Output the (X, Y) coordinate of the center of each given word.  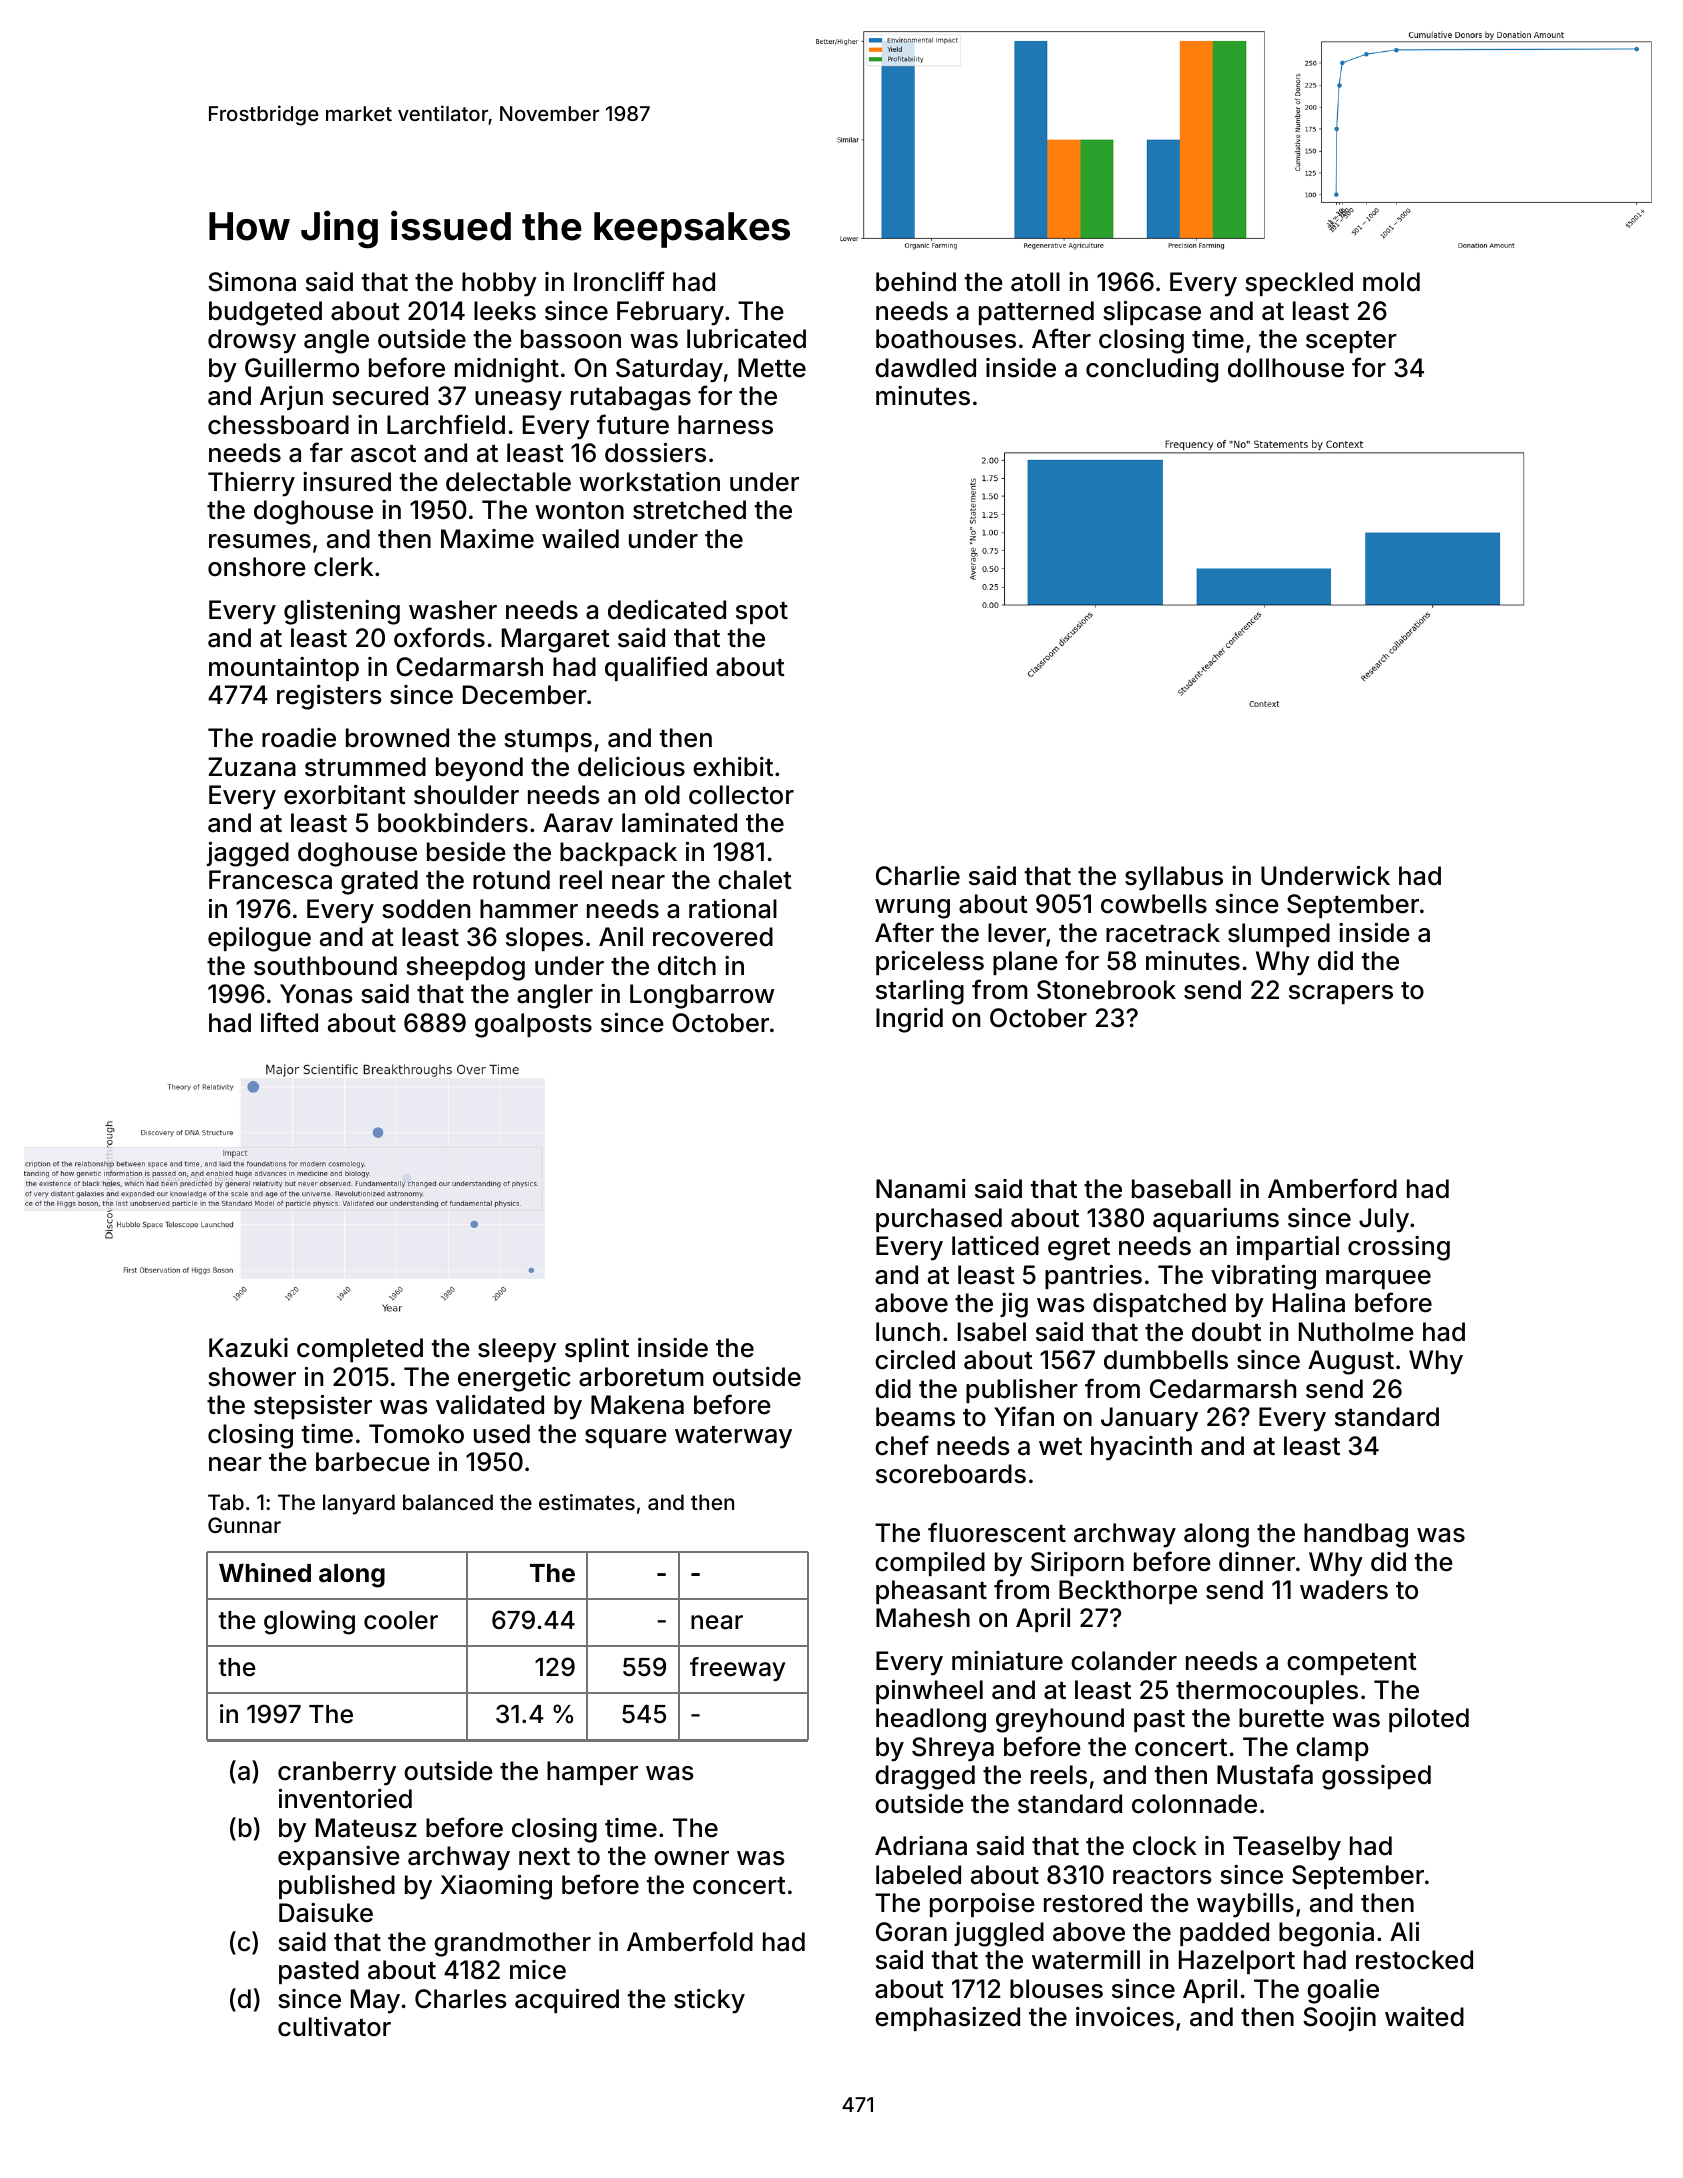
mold (1391, 282)
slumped (1279, 935)
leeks (505, 311)
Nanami (921, 1189)
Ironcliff (619, 281)
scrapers (1341, 994)
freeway (737, 1669)
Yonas (316, 994)
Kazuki (248, 1348)
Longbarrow (702, 996)
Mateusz (366, 1828)
